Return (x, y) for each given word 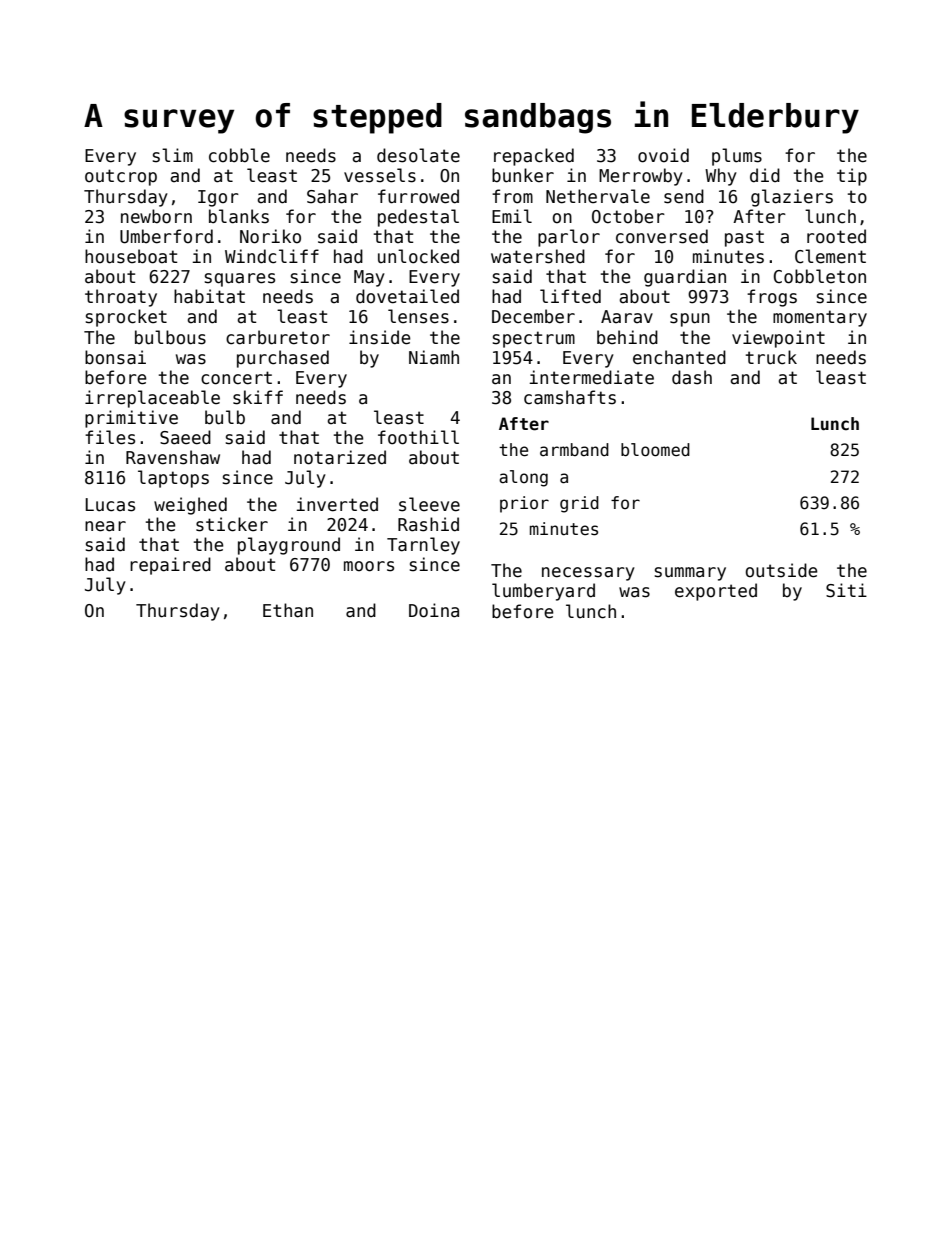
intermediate (591, 377)
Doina (434, 610)
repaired (170, 566)
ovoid (663, 155)
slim (173, 155)
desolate (418, 155)
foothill (418, 437)
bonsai (115, 357)
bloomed (655, 450)
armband (574, 450)
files (110, 437)
